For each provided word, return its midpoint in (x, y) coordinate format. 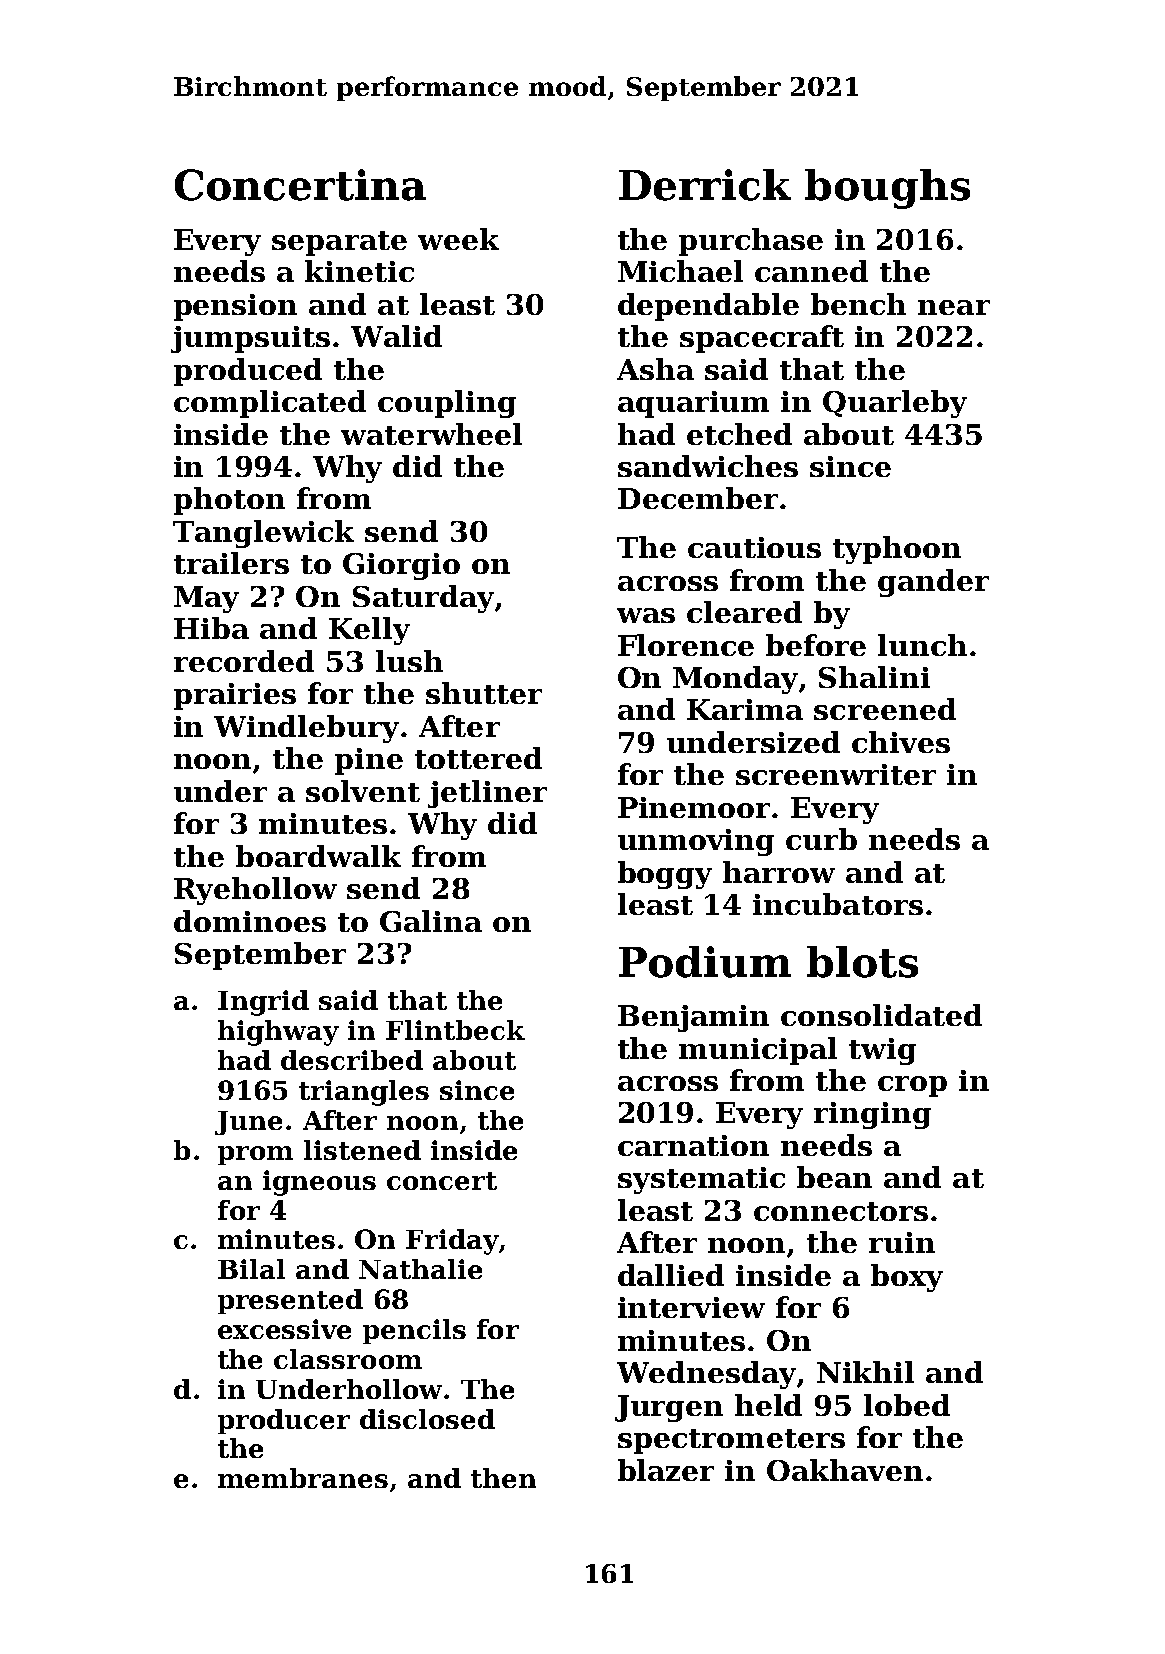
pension (235, 307)
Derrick (705, 185)
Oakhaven (845, 1470)
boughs (887, 189)
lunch (922, 645)
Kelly (369, 631)
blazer (666, 1470)
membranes (303, 1478)
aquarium (693, 404)
